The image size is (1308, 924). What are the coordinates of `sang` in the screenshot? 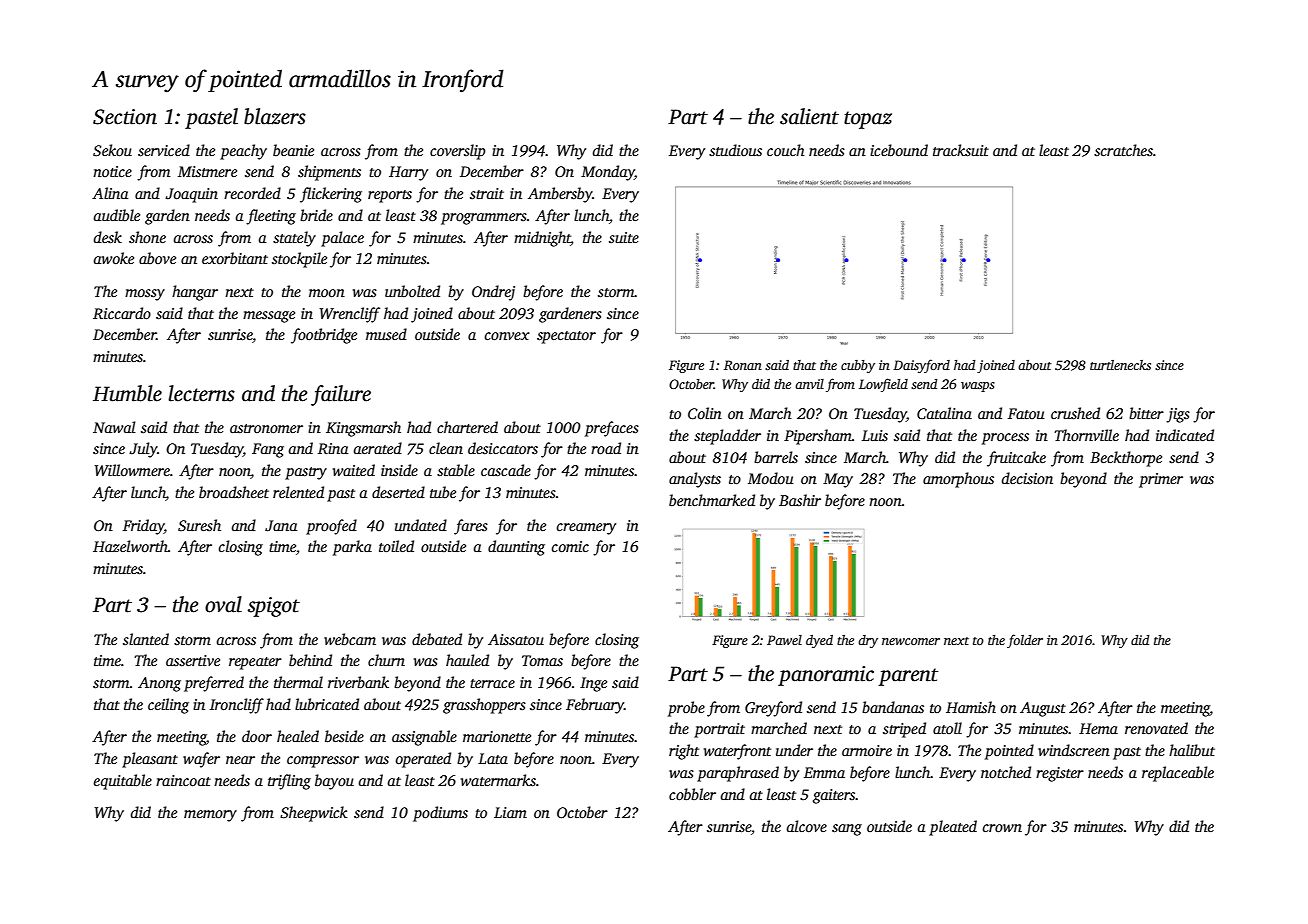 It's located at (847, 830).
